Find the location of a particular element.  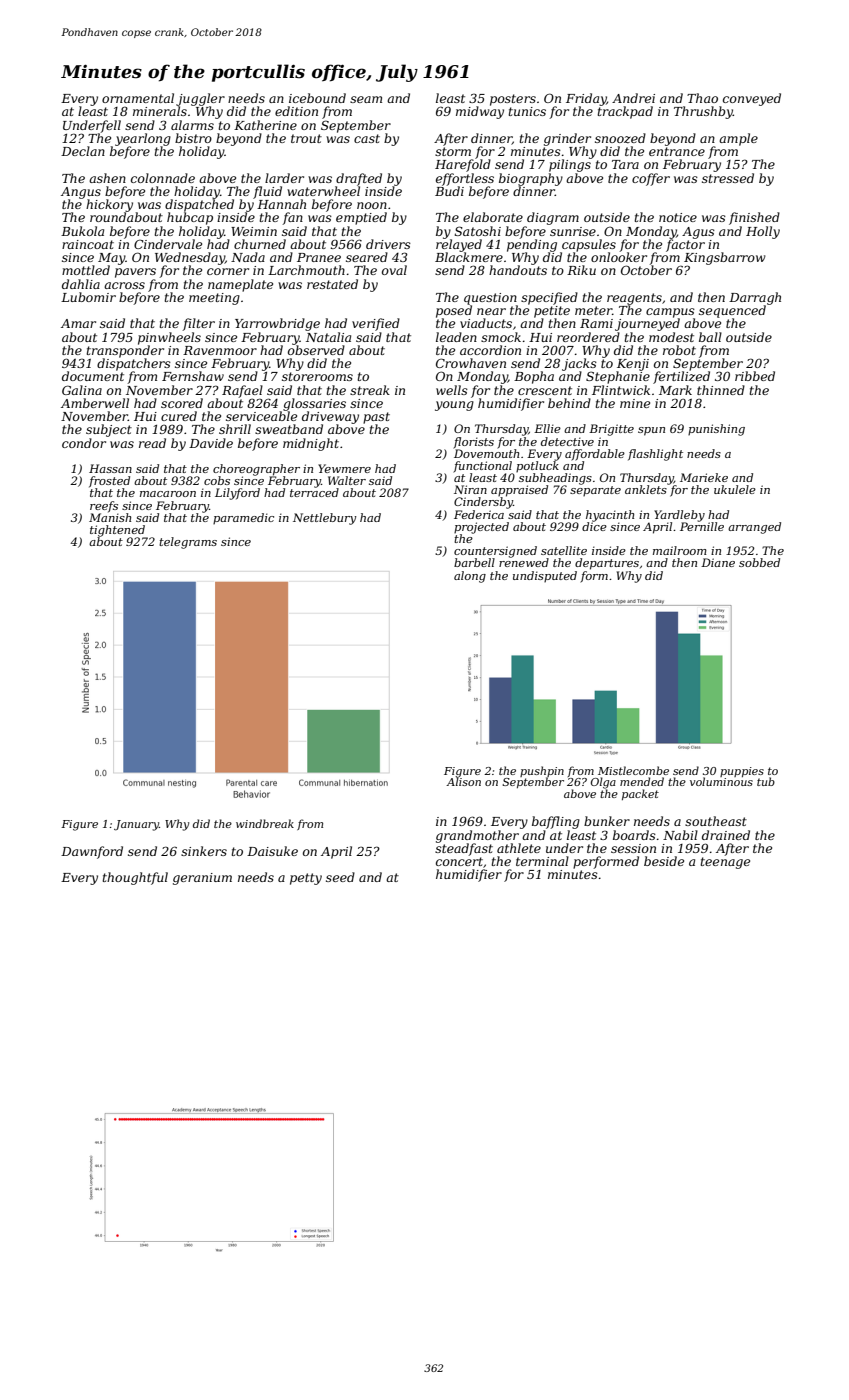

filter is located at coordinates (198, 324).
